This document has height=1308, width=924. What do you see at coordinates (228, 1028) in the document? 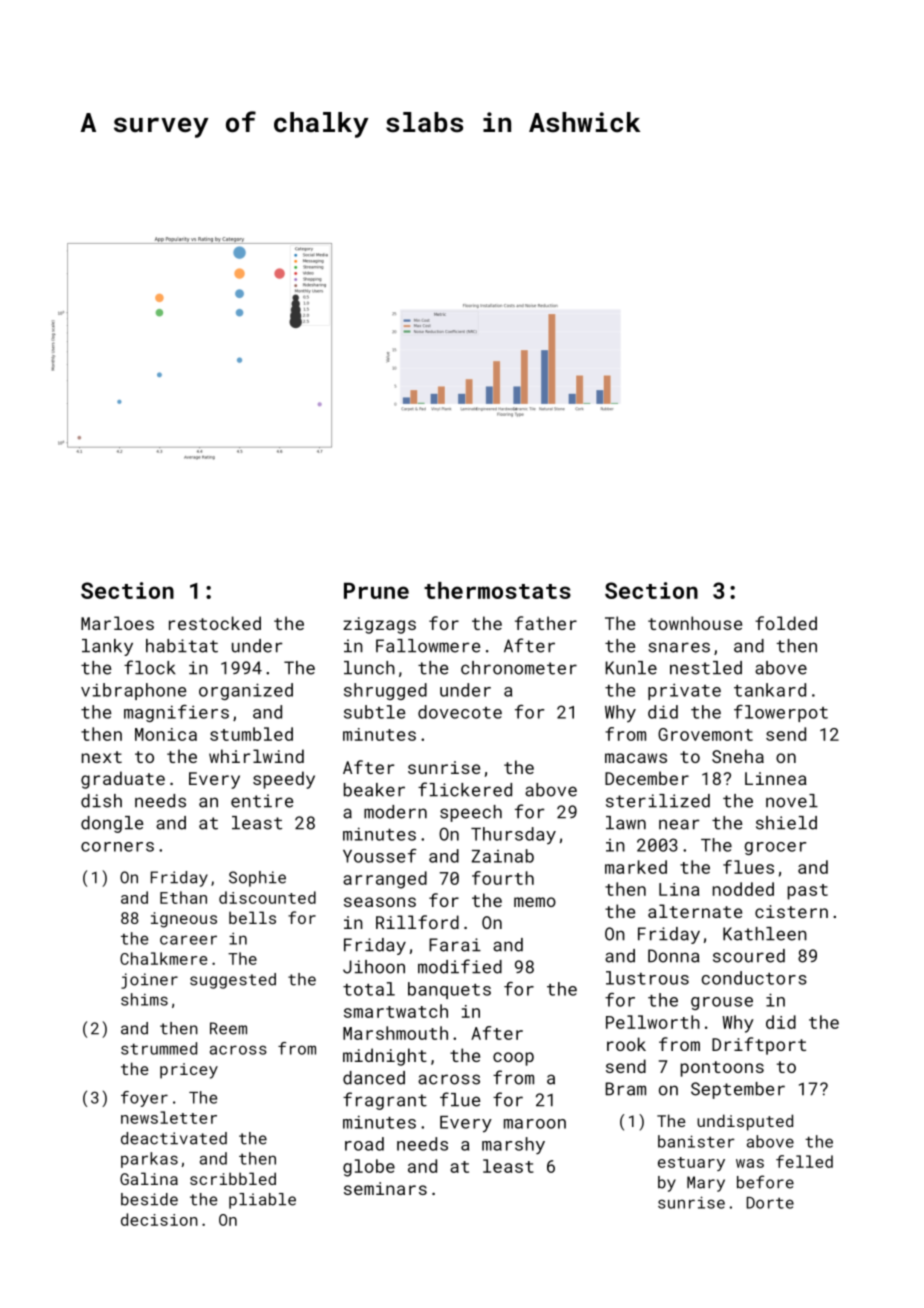
I see `Reem` at bounding box center [228, 1028].
